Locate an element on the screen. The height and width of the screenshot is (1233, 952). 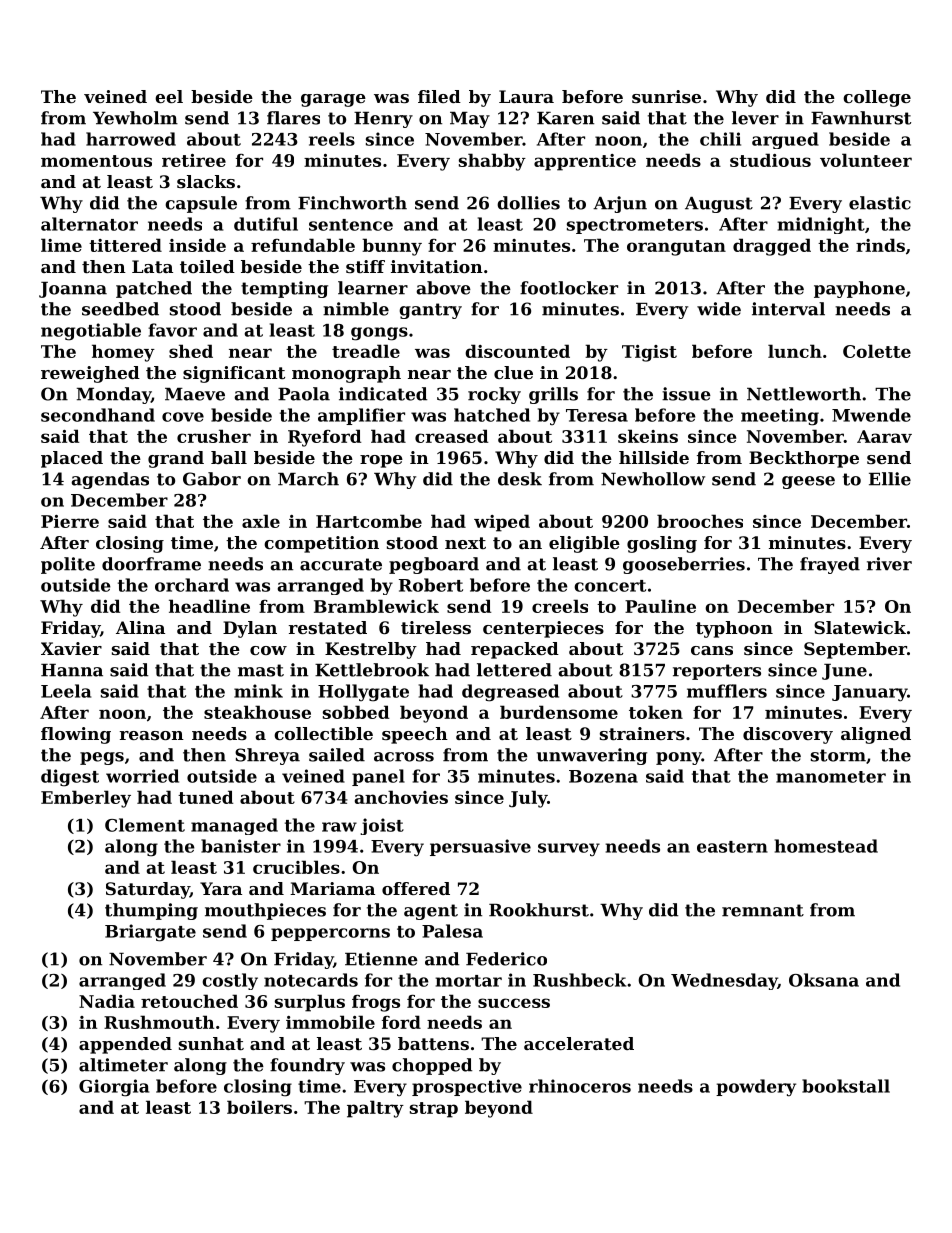
filed is located at coordinates (439, 96).
